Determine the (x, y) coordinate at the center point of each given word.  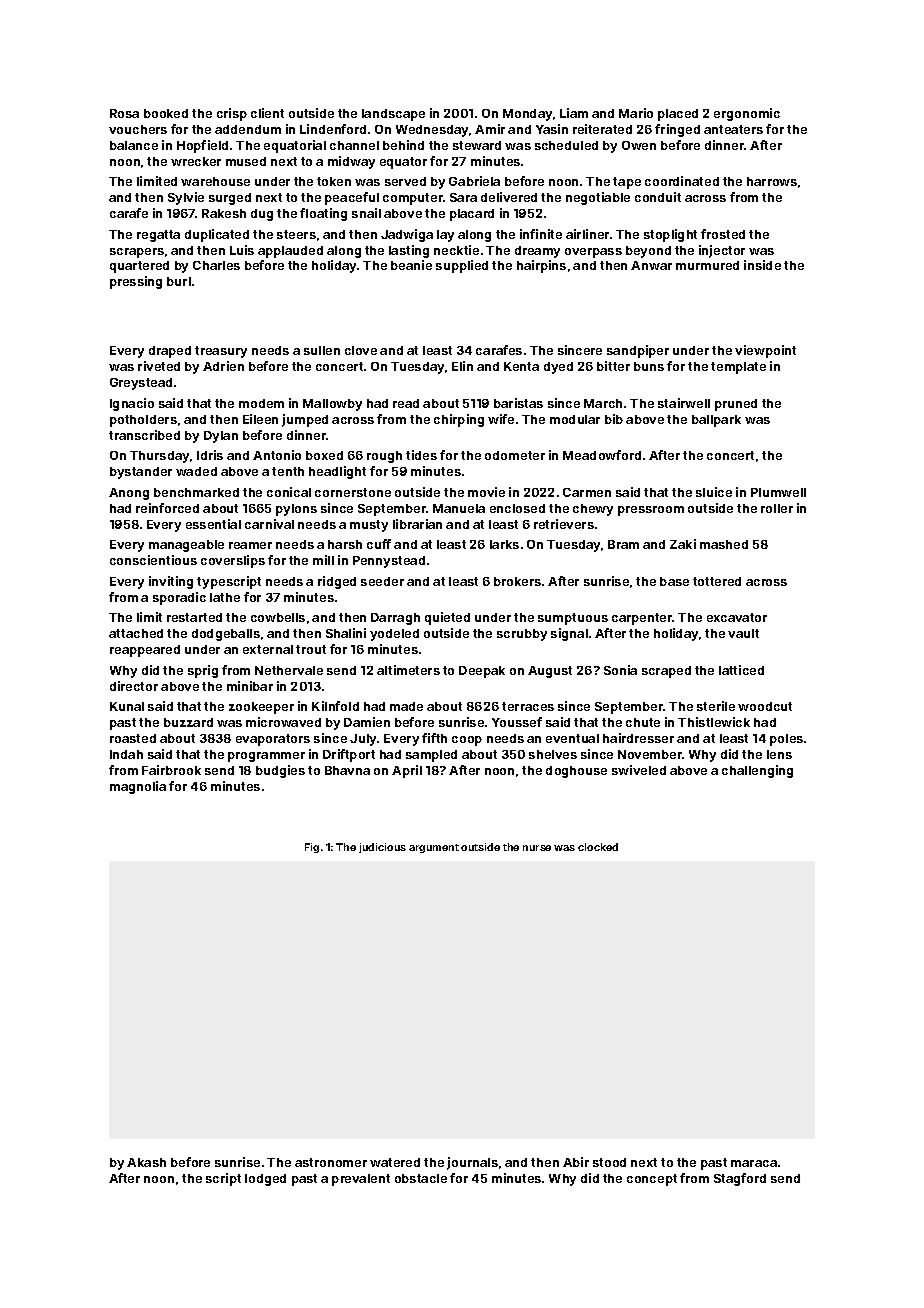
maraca (754, 1163)
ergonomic (747, 114)
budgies (280, 771)
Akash (146, 1162)
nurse (537, 848)
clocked (598, 847)
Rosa (124, 113)
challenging (757, 771)
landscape (393, 115)
